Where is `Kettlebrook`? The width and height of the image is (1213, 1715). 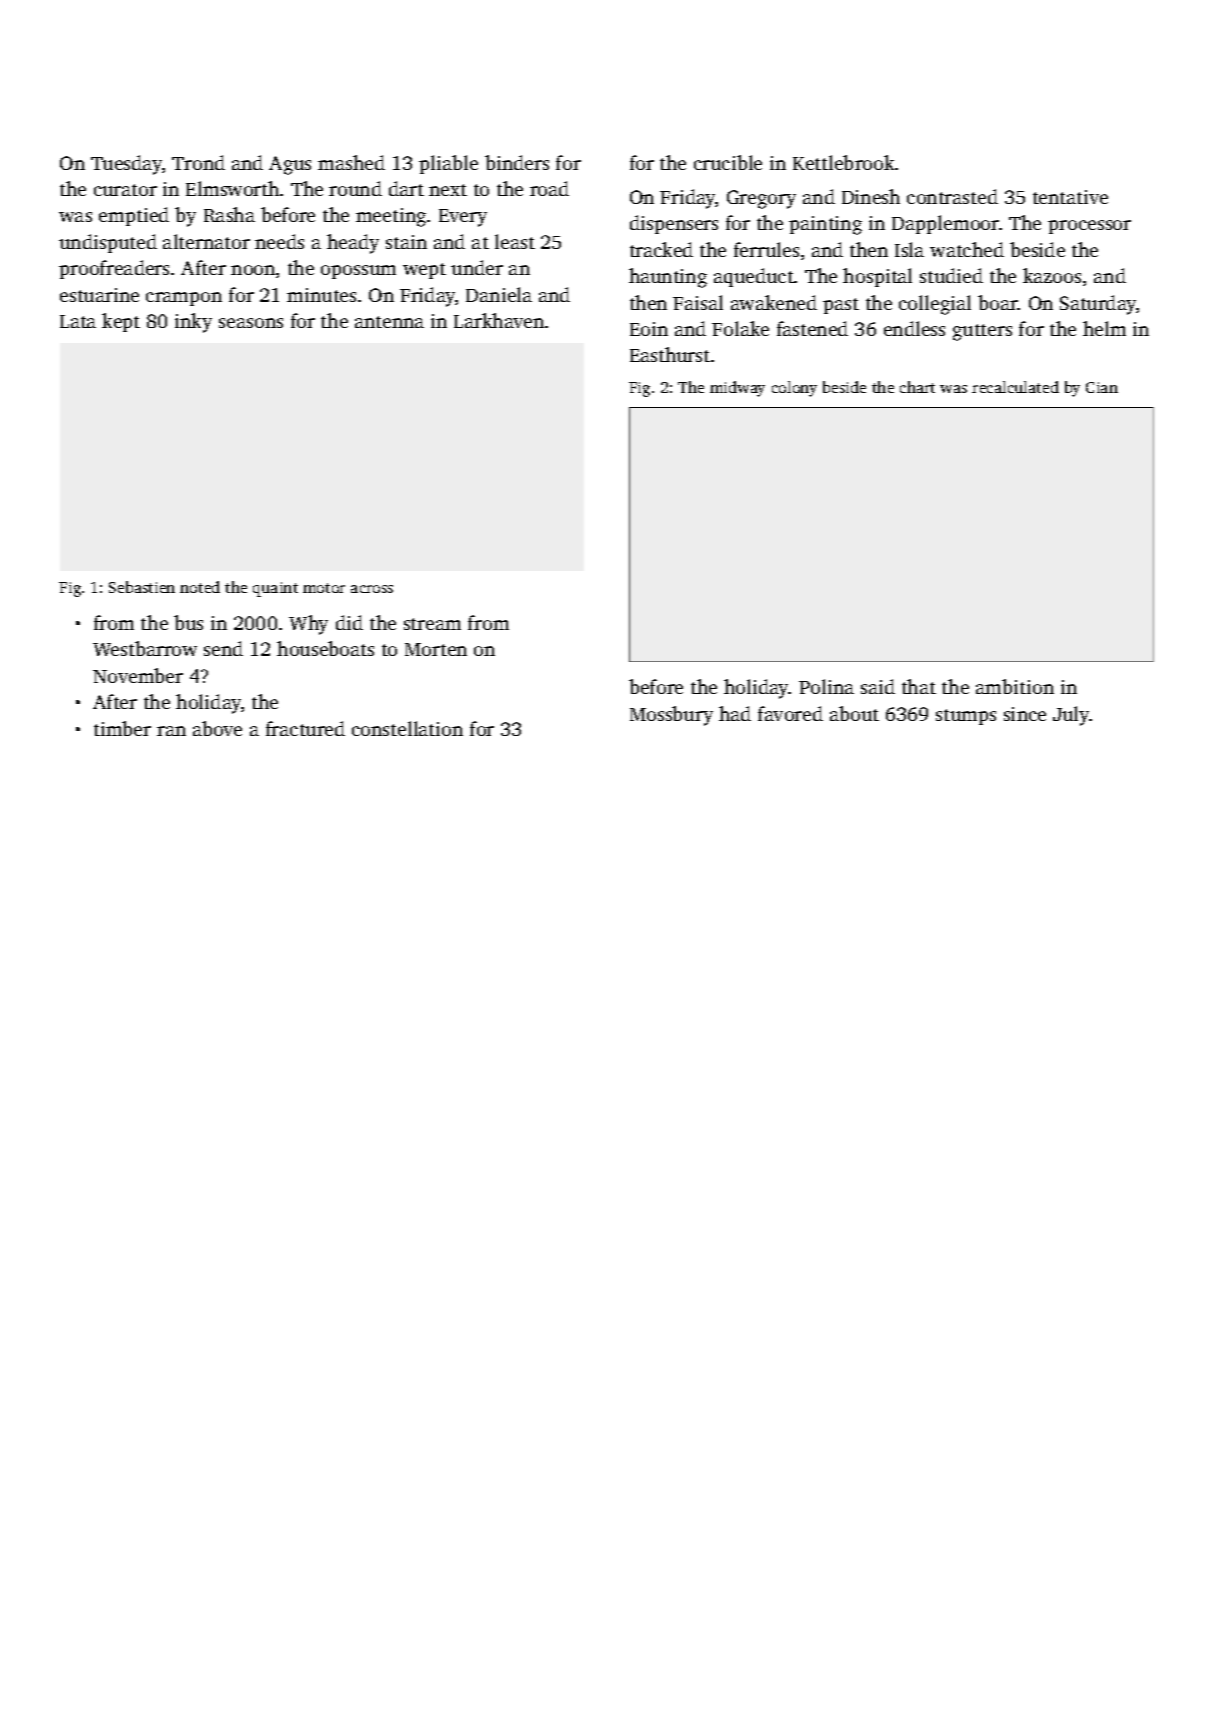 Kettlebrook is located at coordinates (843, 162).
